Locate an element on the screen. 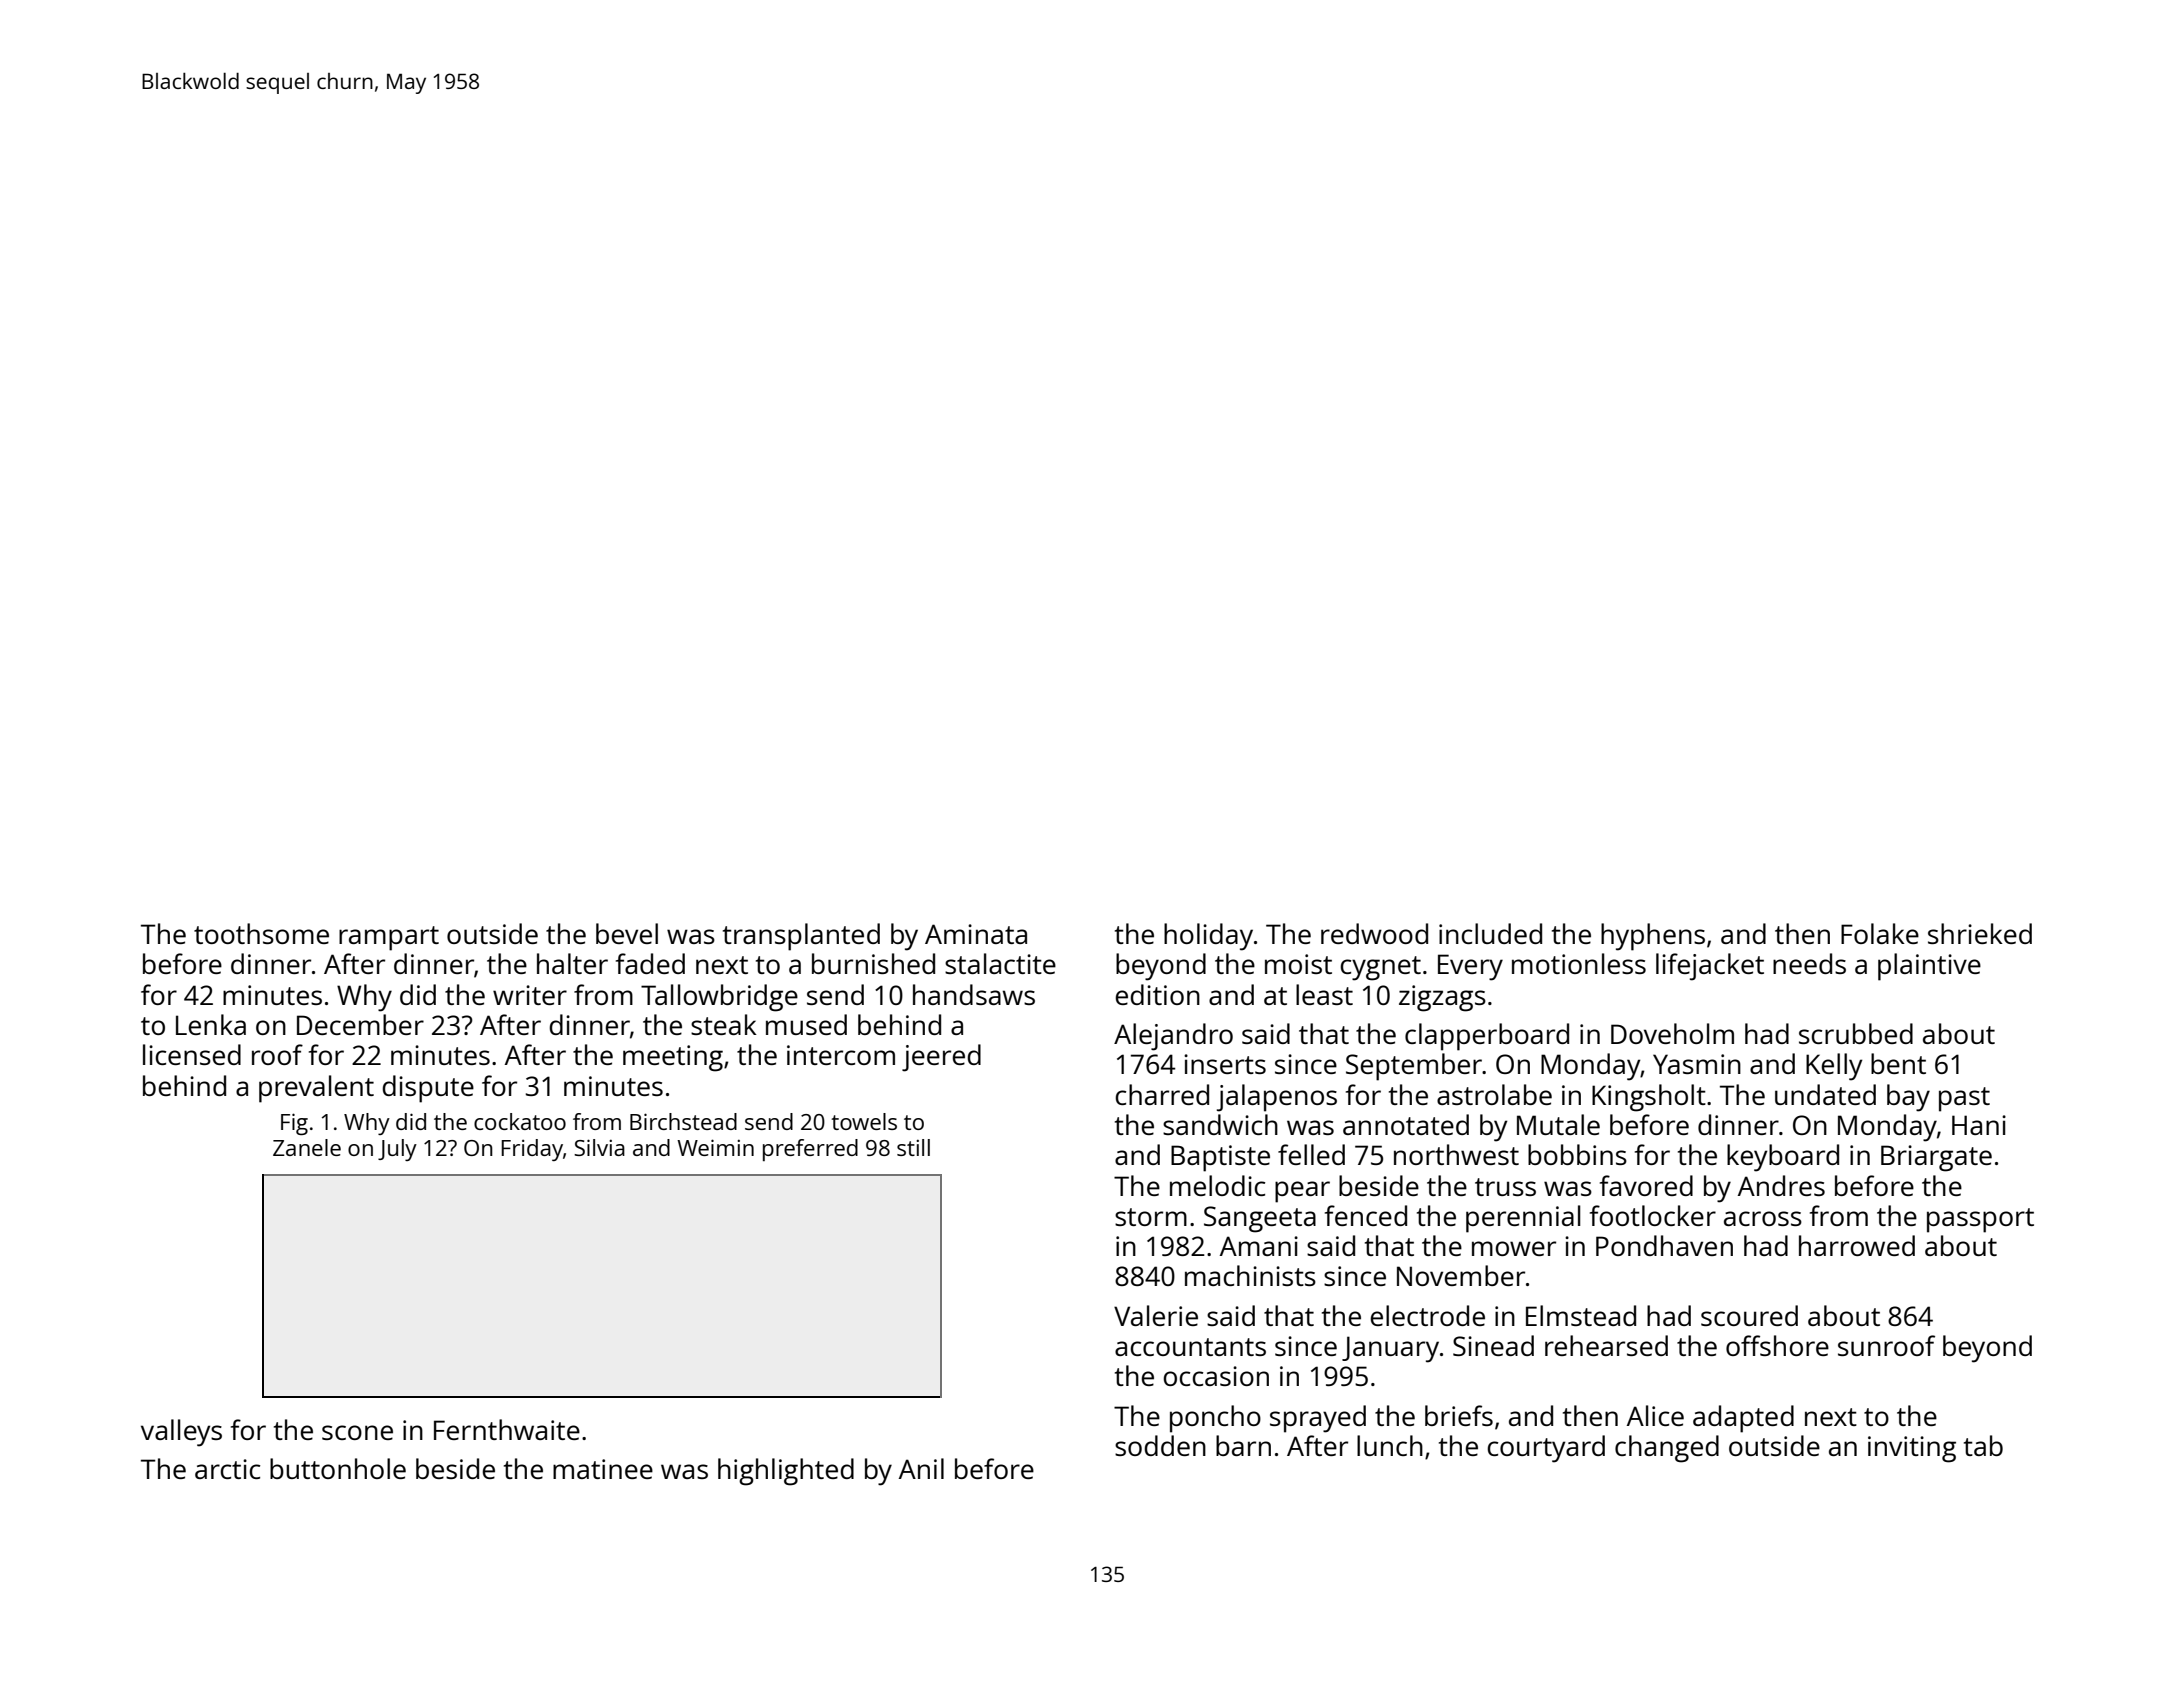  Valerie is located at coordinates (1156, 1315).
